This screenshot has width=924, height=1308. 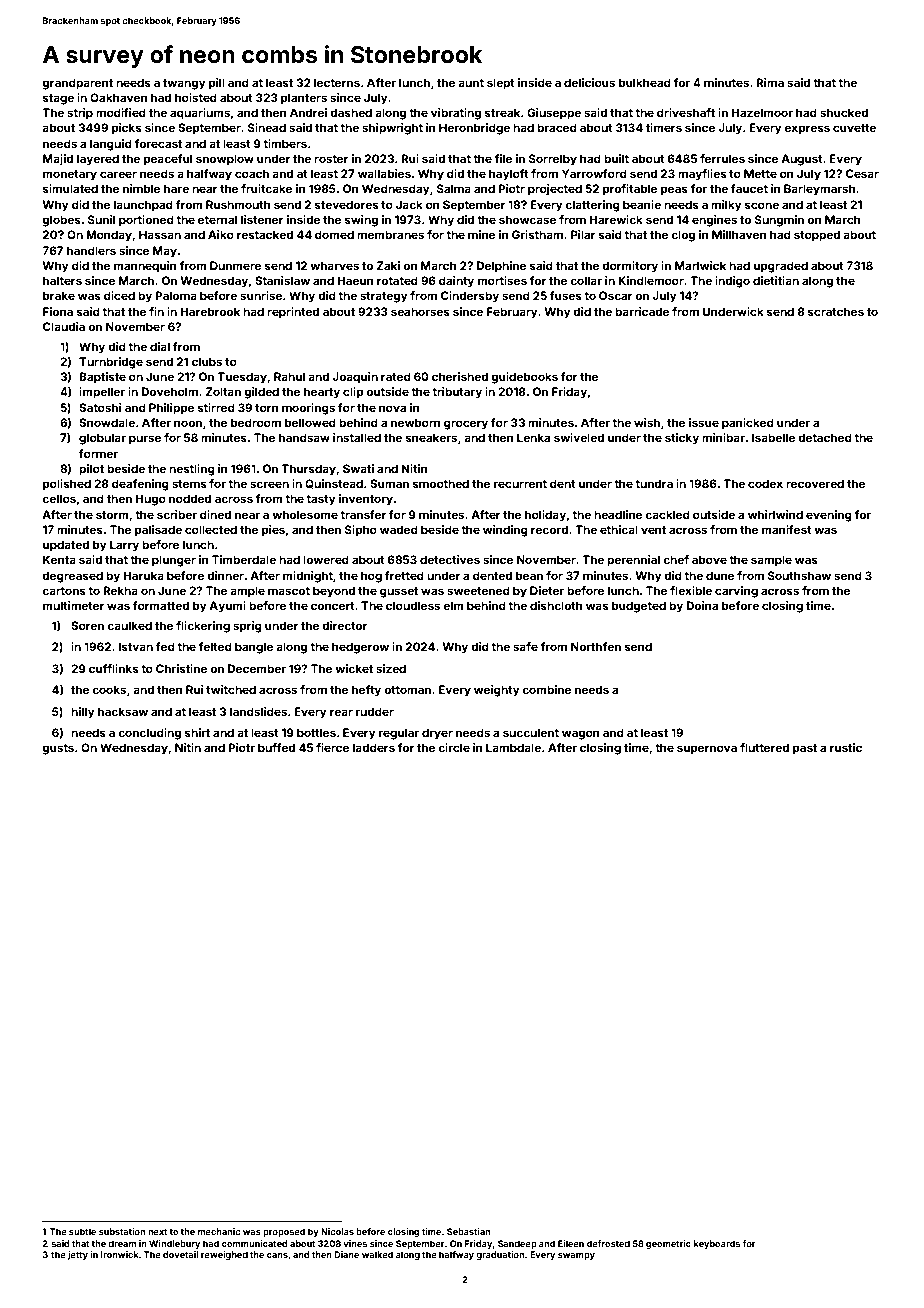 I want to click on dashed, so click(x=351, y=112).
